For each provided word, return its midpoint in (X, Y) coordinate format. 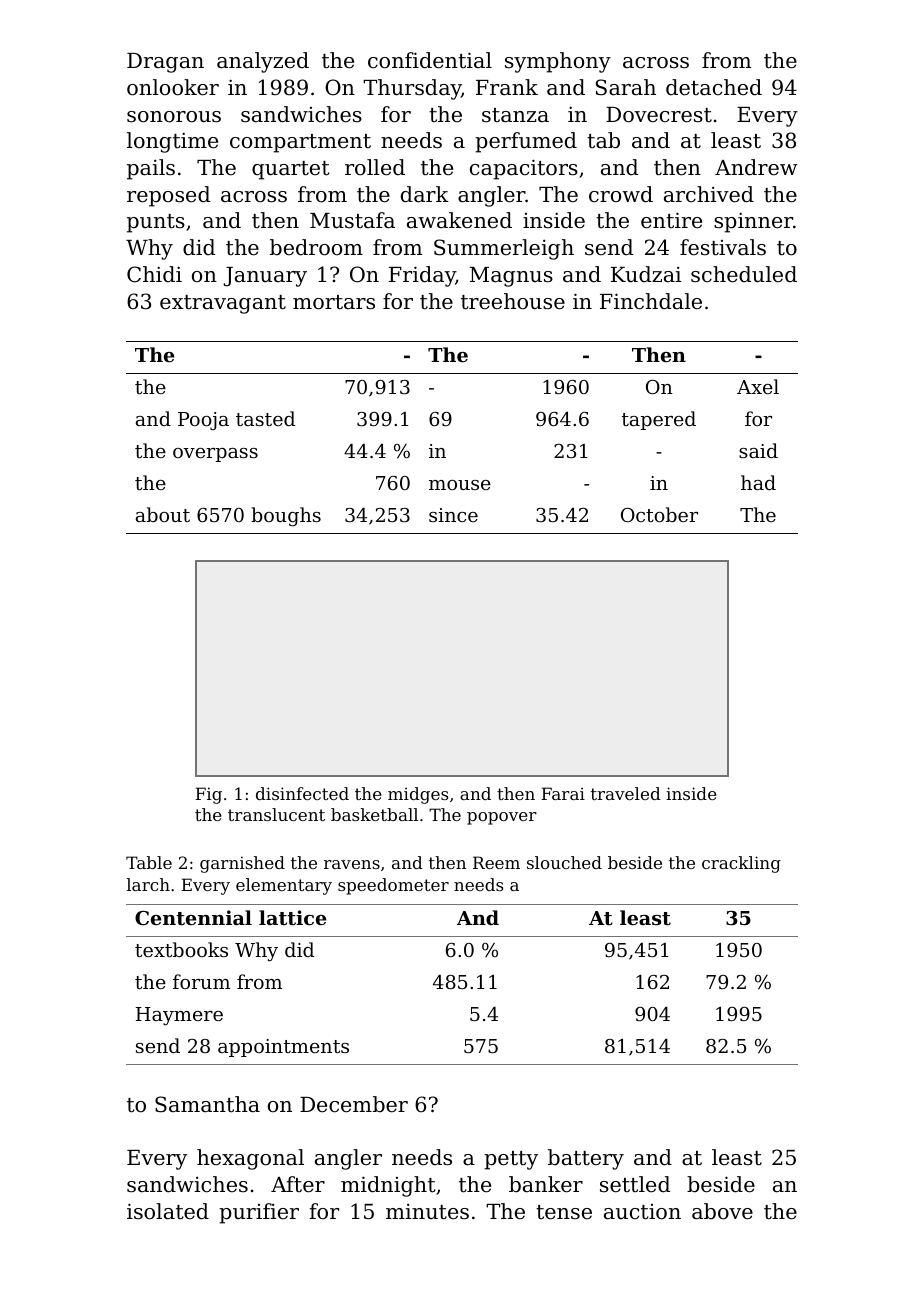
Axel (758, 386)
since (453, 515)
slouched (564, 862)
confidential (430, 60)
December (354, 1104)
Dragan (165, 63)
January (265, 277)
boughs (286, 516)
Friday (422, 276)
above (722, 1211)
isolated (168, 1211)
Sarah (626, 87)
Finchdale (651, 301)
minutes (427, 1212)
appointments (283, 1048)
